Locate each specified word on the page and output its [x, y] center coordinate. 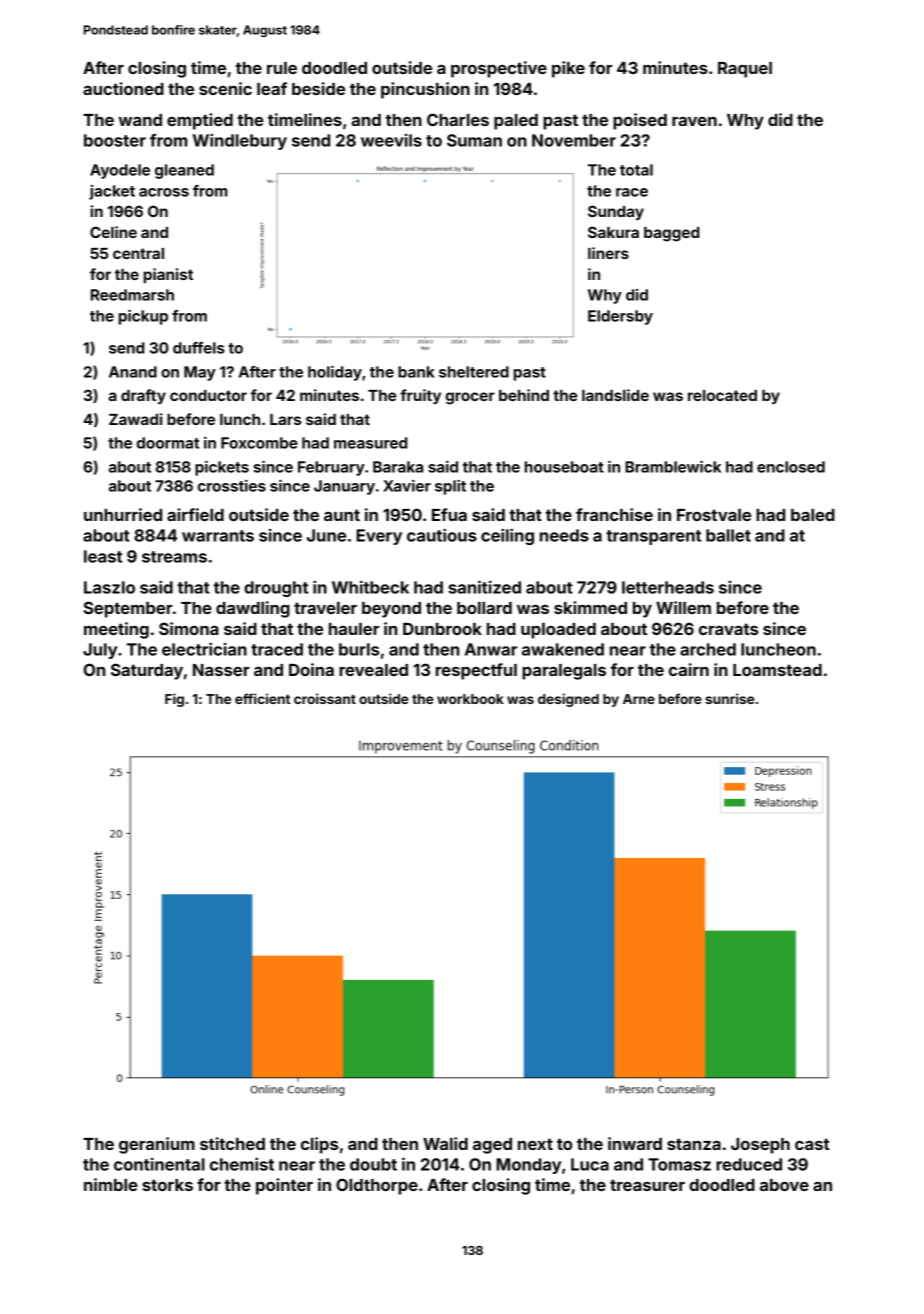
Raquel [745, 70]
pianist [168, 275]
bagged [671, 234]
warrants [218, 536]
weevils [391, 140]
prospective [499, 69]
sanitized [484, 587]
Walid [445, 1143]
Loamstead [777, 670]
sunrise [730, 698]
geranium [157, 1145]
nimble [111, 1184]
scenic [225, 88]
